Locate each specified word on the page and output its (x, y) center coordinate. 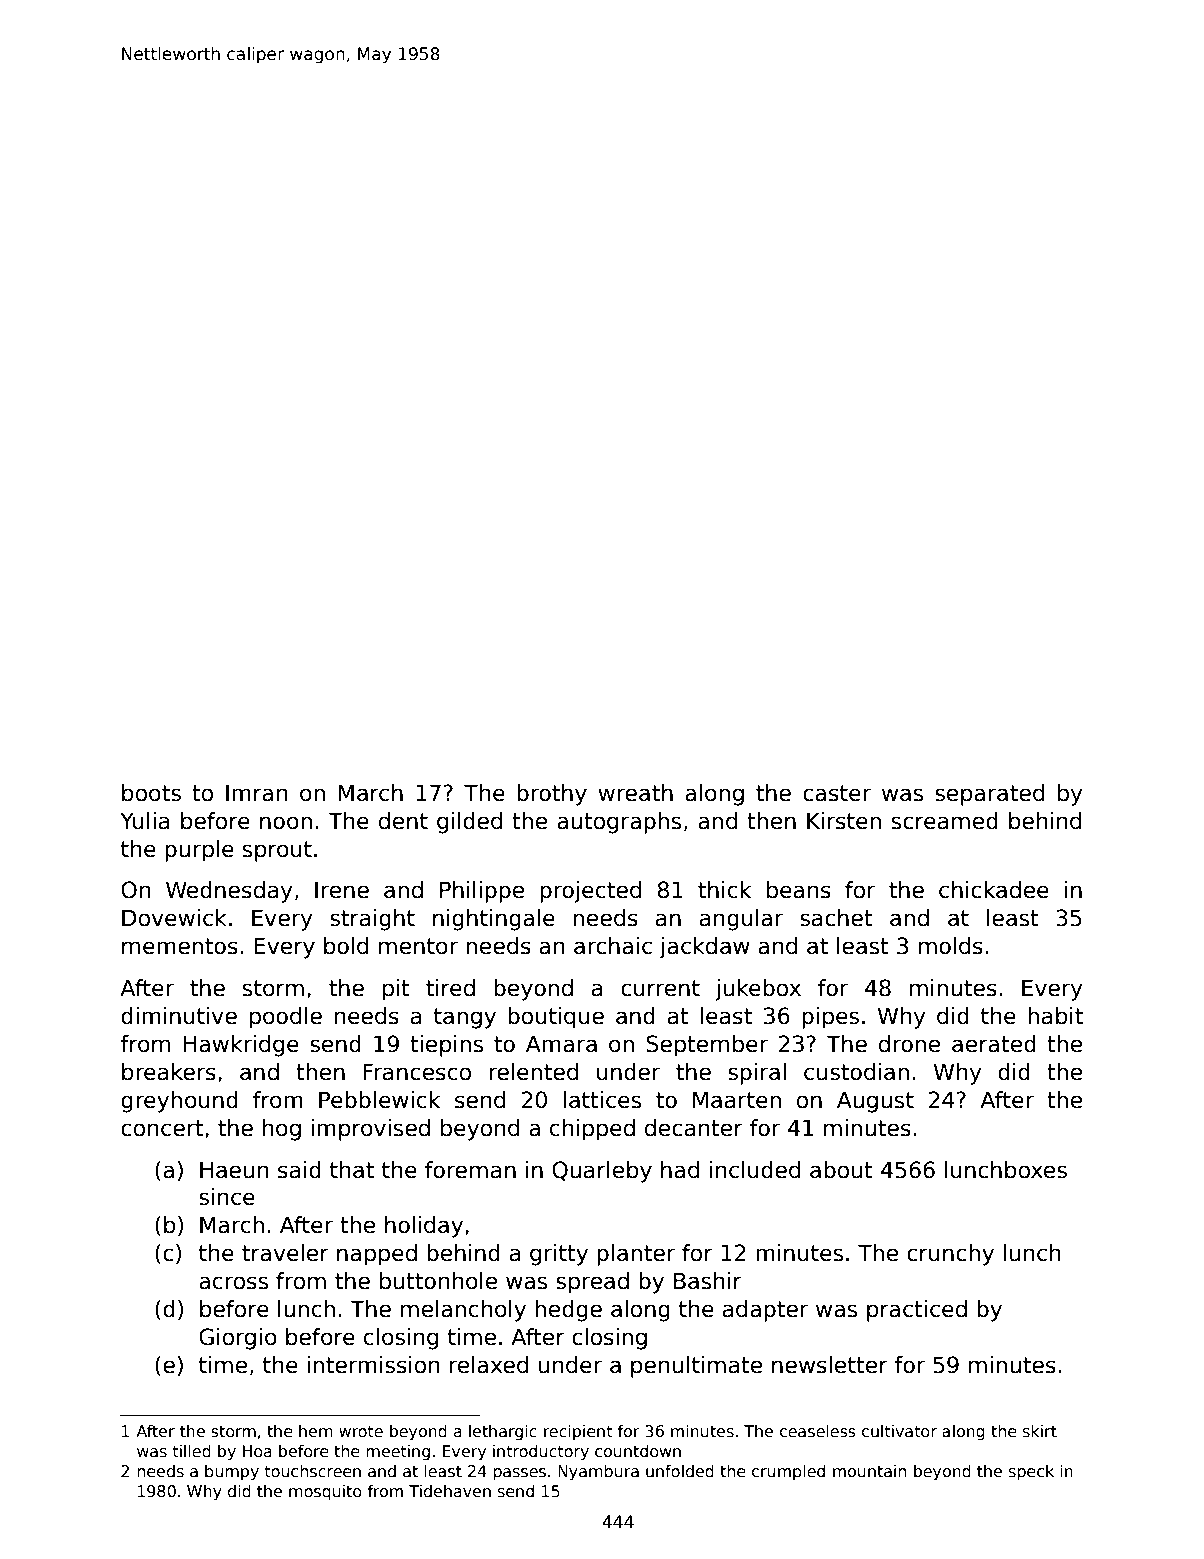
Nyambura (598, 1472)
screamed (945, 821)
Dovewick (174, 918)
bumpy (232, 1472)
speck (1031, 1472)
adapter (765, 1311)
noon (286, 823)
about (841, 1170)
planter (636, 1255)
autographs (619, 823)
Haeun (234, 1170)
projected (590, 892)
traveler (285, 1253)
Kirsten (844, 821)
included (755, 1170)
